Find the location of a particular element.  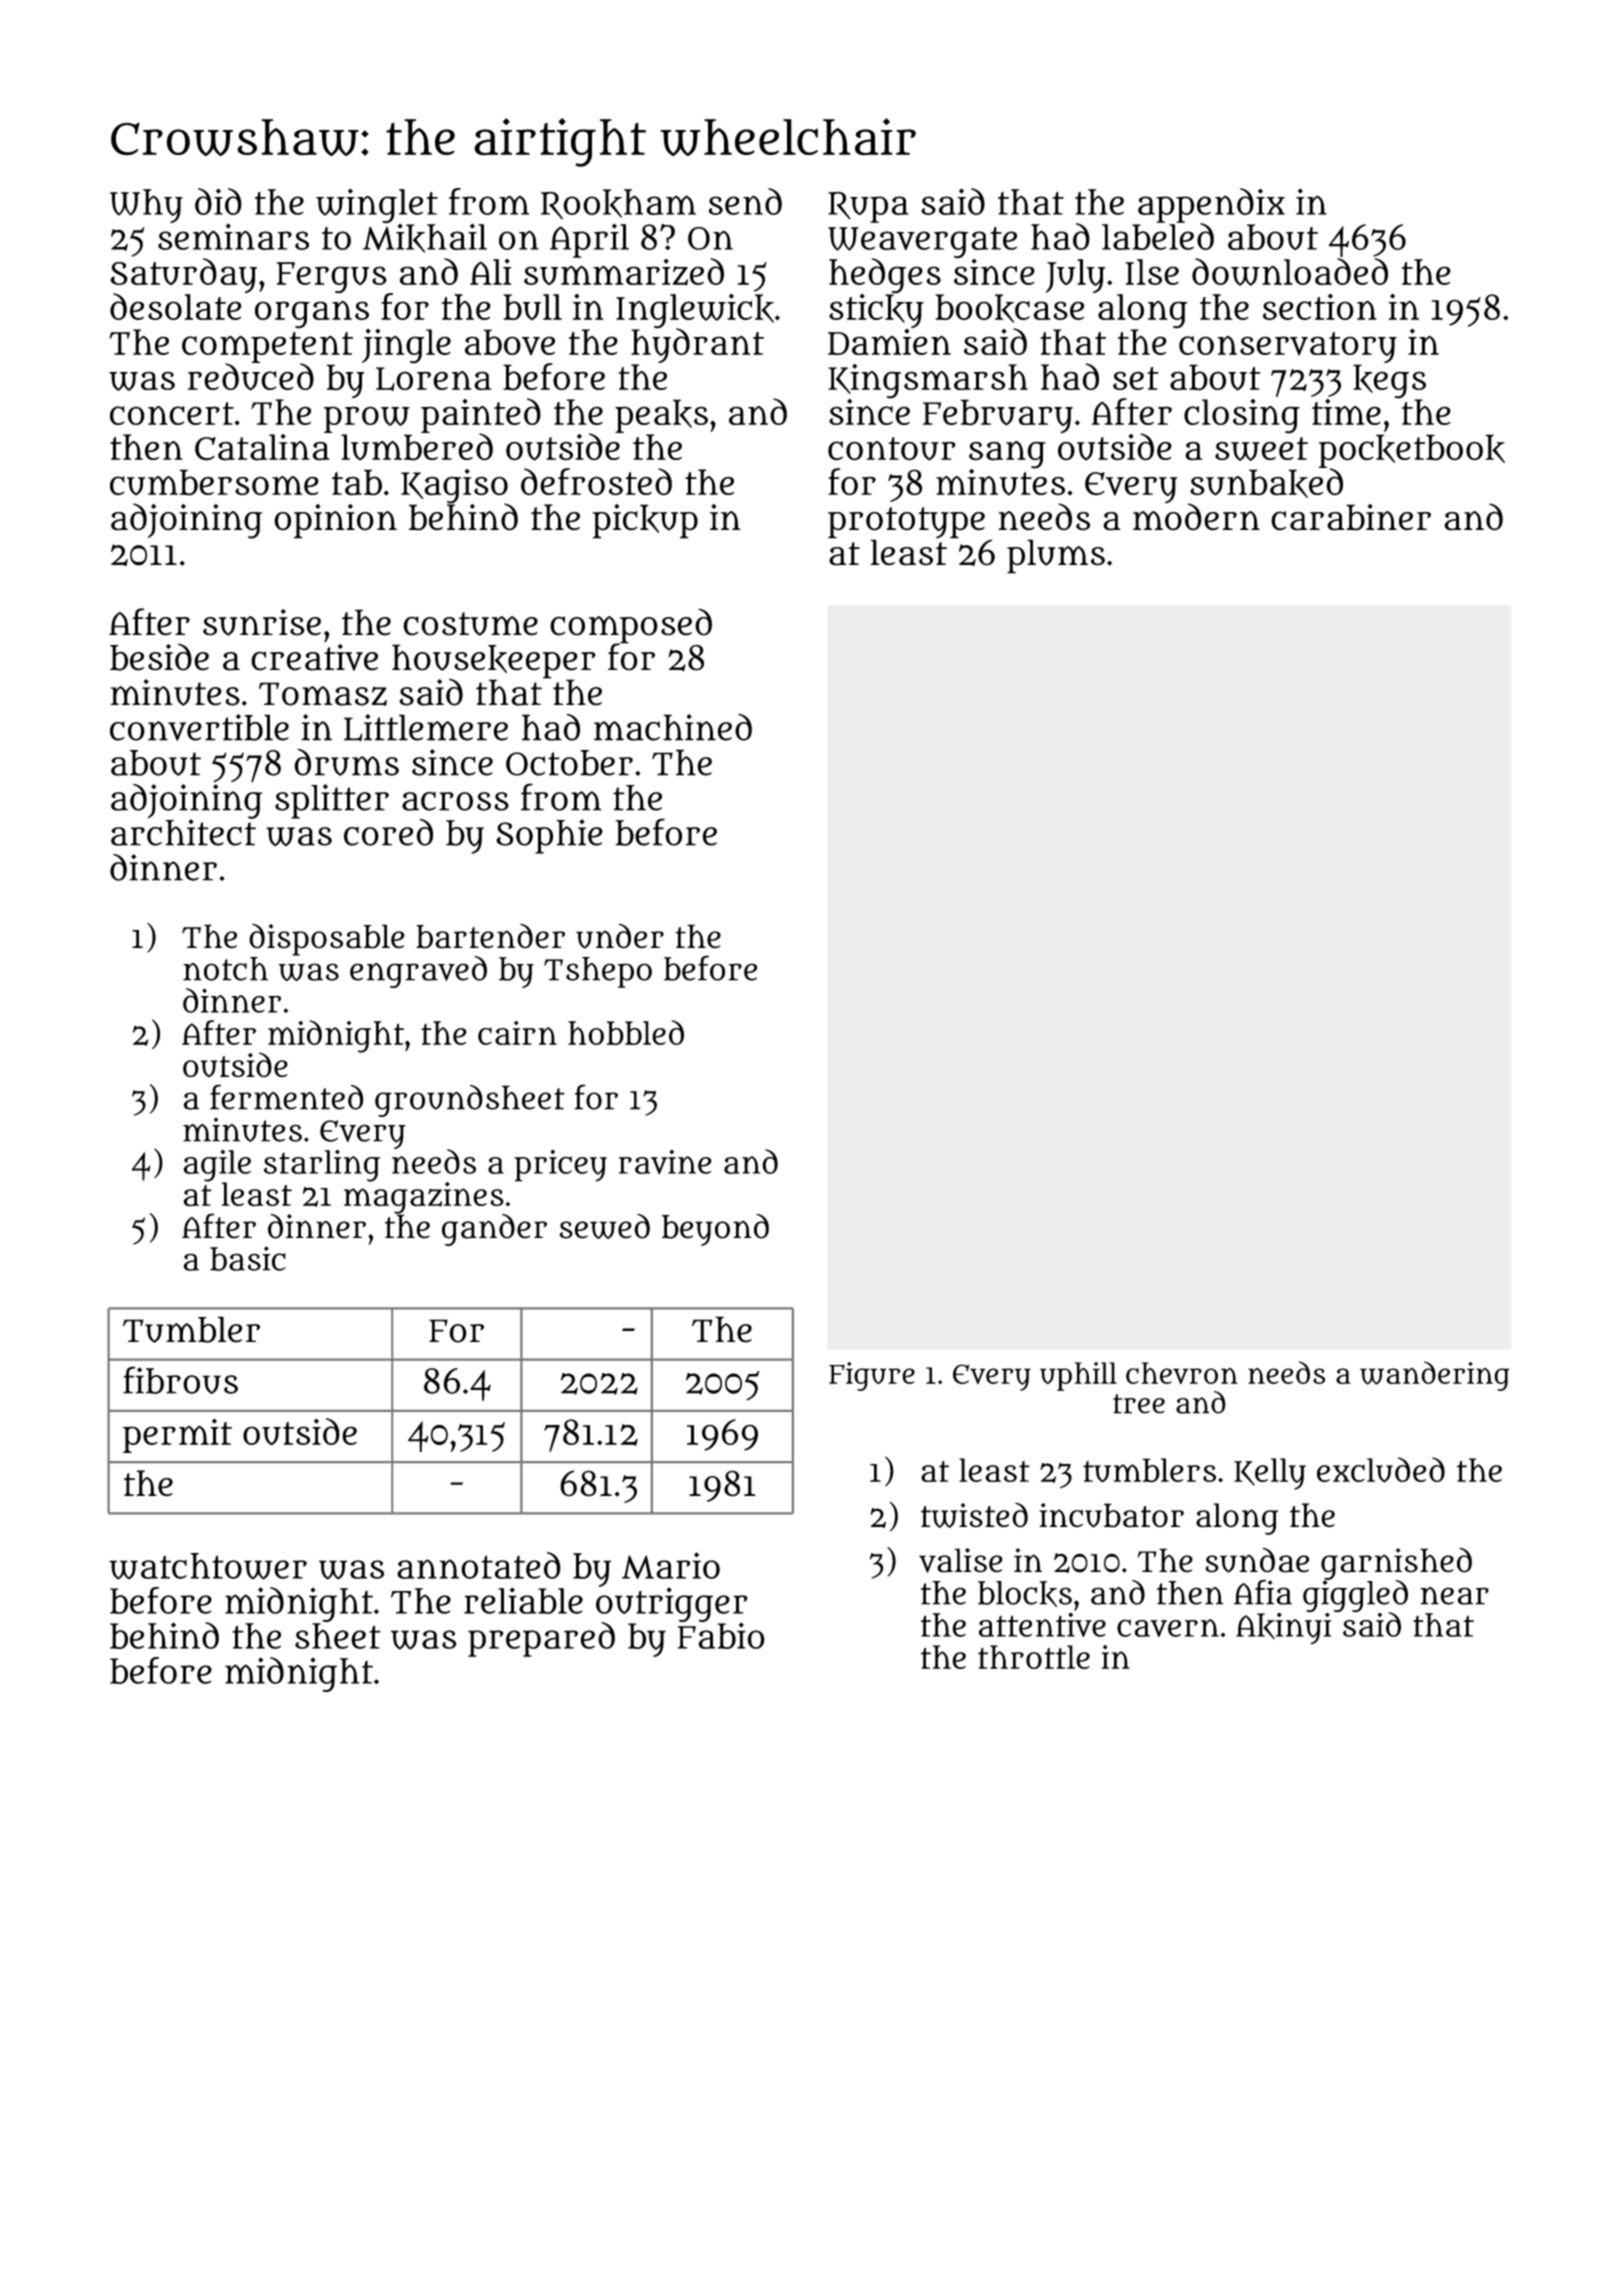

machined is located at coordinates (673, 727).
